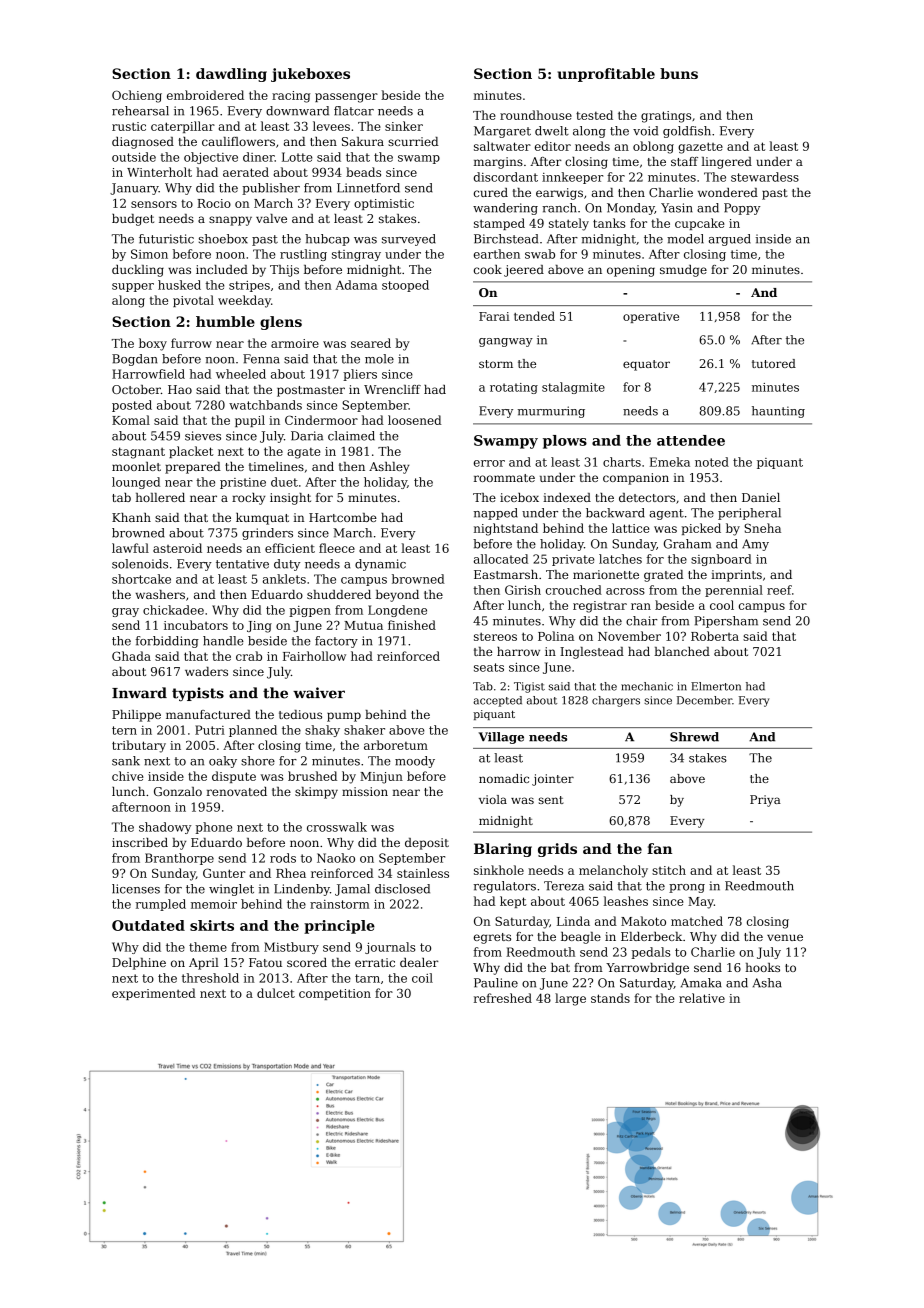 This screenshot has width=924, height=1308. What do you see at coordinates (519, 497) in the screenshot?
I see `icebox` at bounding box center [519, 497].
